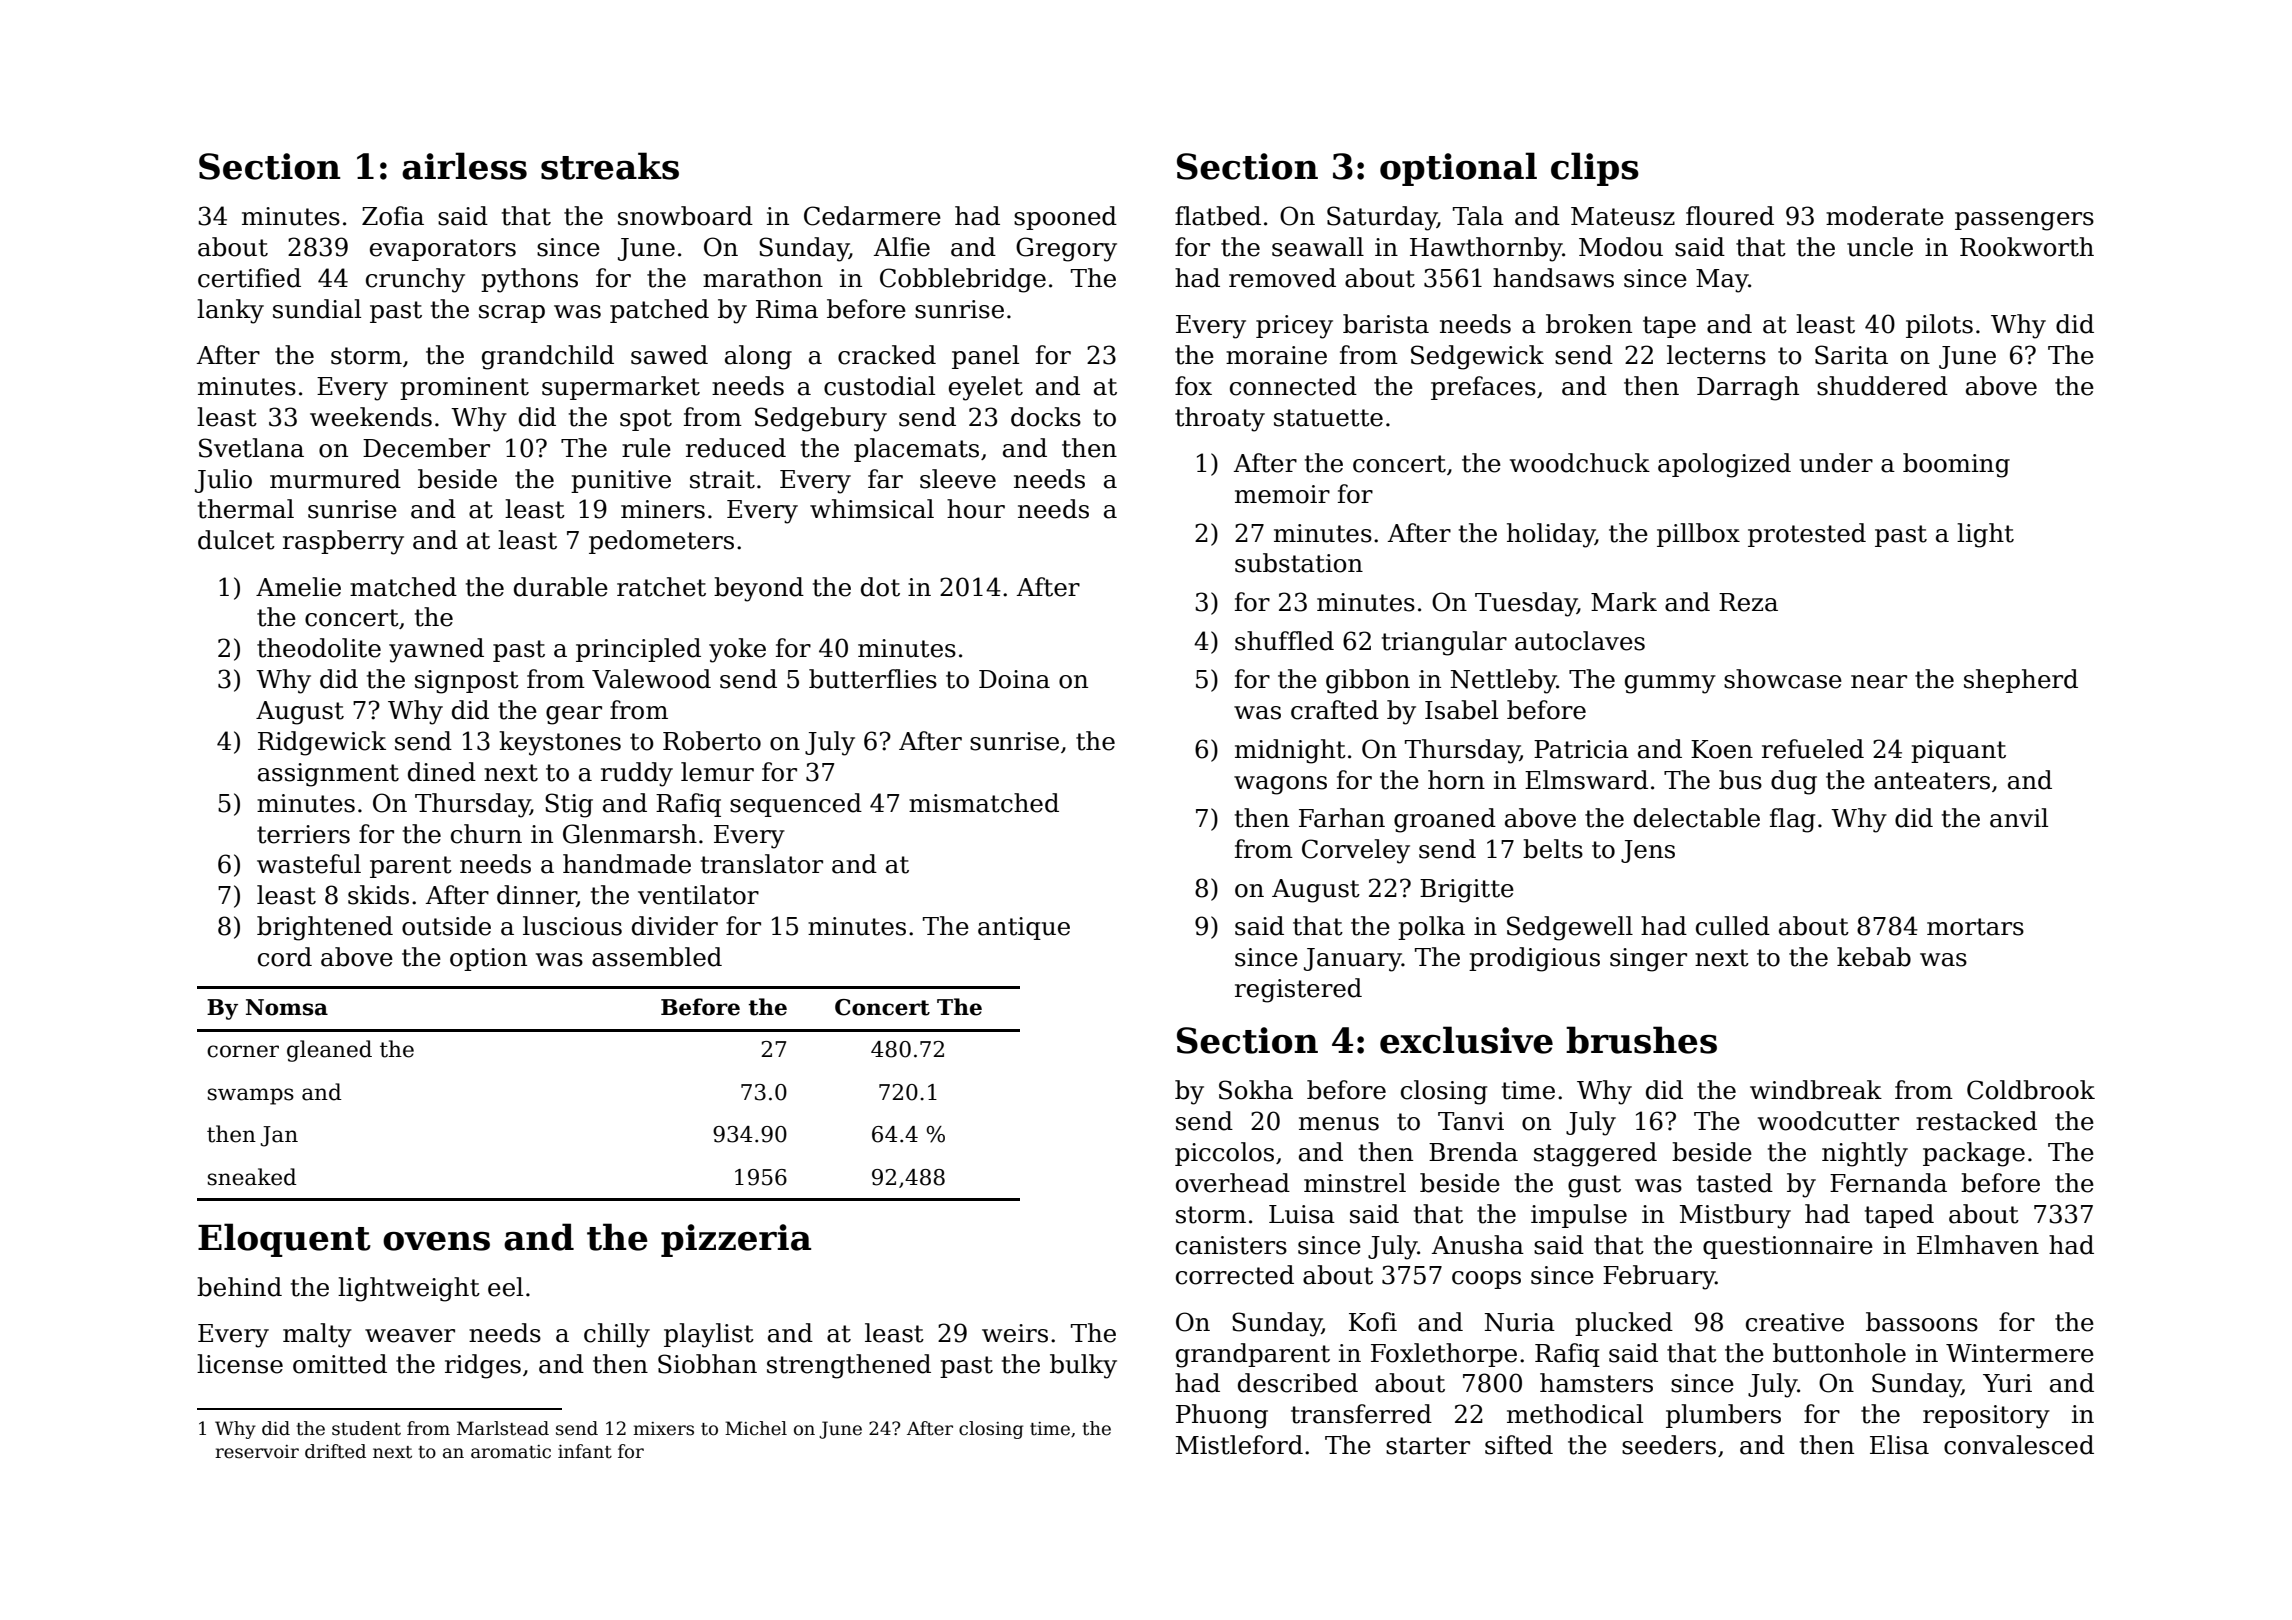 The height and width of the screenshot is (1620, 2292). I want to click on crafted, so click(1335, 710).
